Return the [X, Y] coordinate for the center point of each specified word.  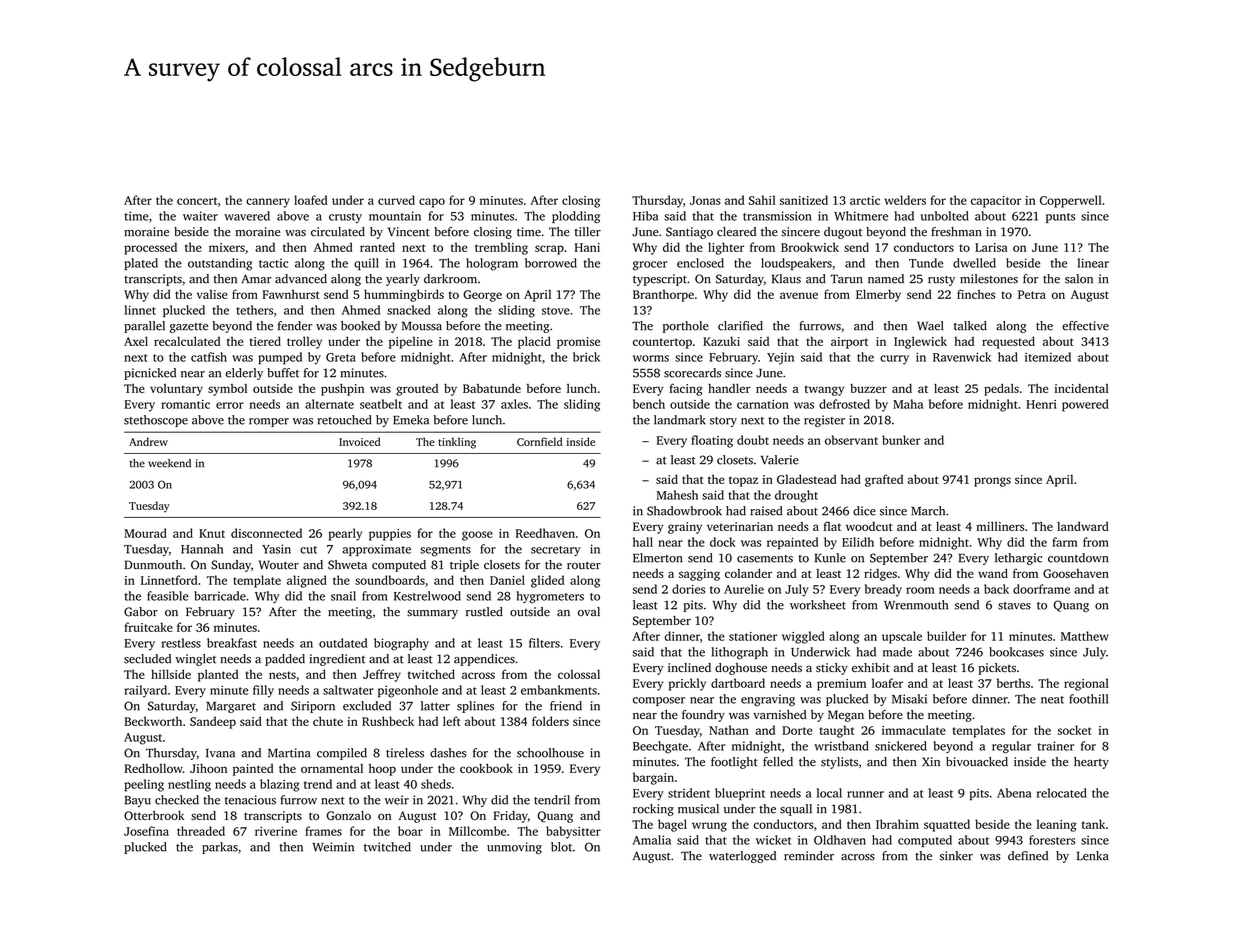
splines [475, 707]
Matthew [1085, 636]
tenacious [250, 800]
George [482, 296]
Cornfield [539, 441]
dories [688, 589]
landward [1083, 526]
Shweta [347, 565]
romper [269, 422]
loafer [887, 683]
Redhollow [153, 768]
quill [366, 264]
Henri [1041, 404]
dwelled [974, 263]
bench [649, 404]
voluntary [176, 390]
